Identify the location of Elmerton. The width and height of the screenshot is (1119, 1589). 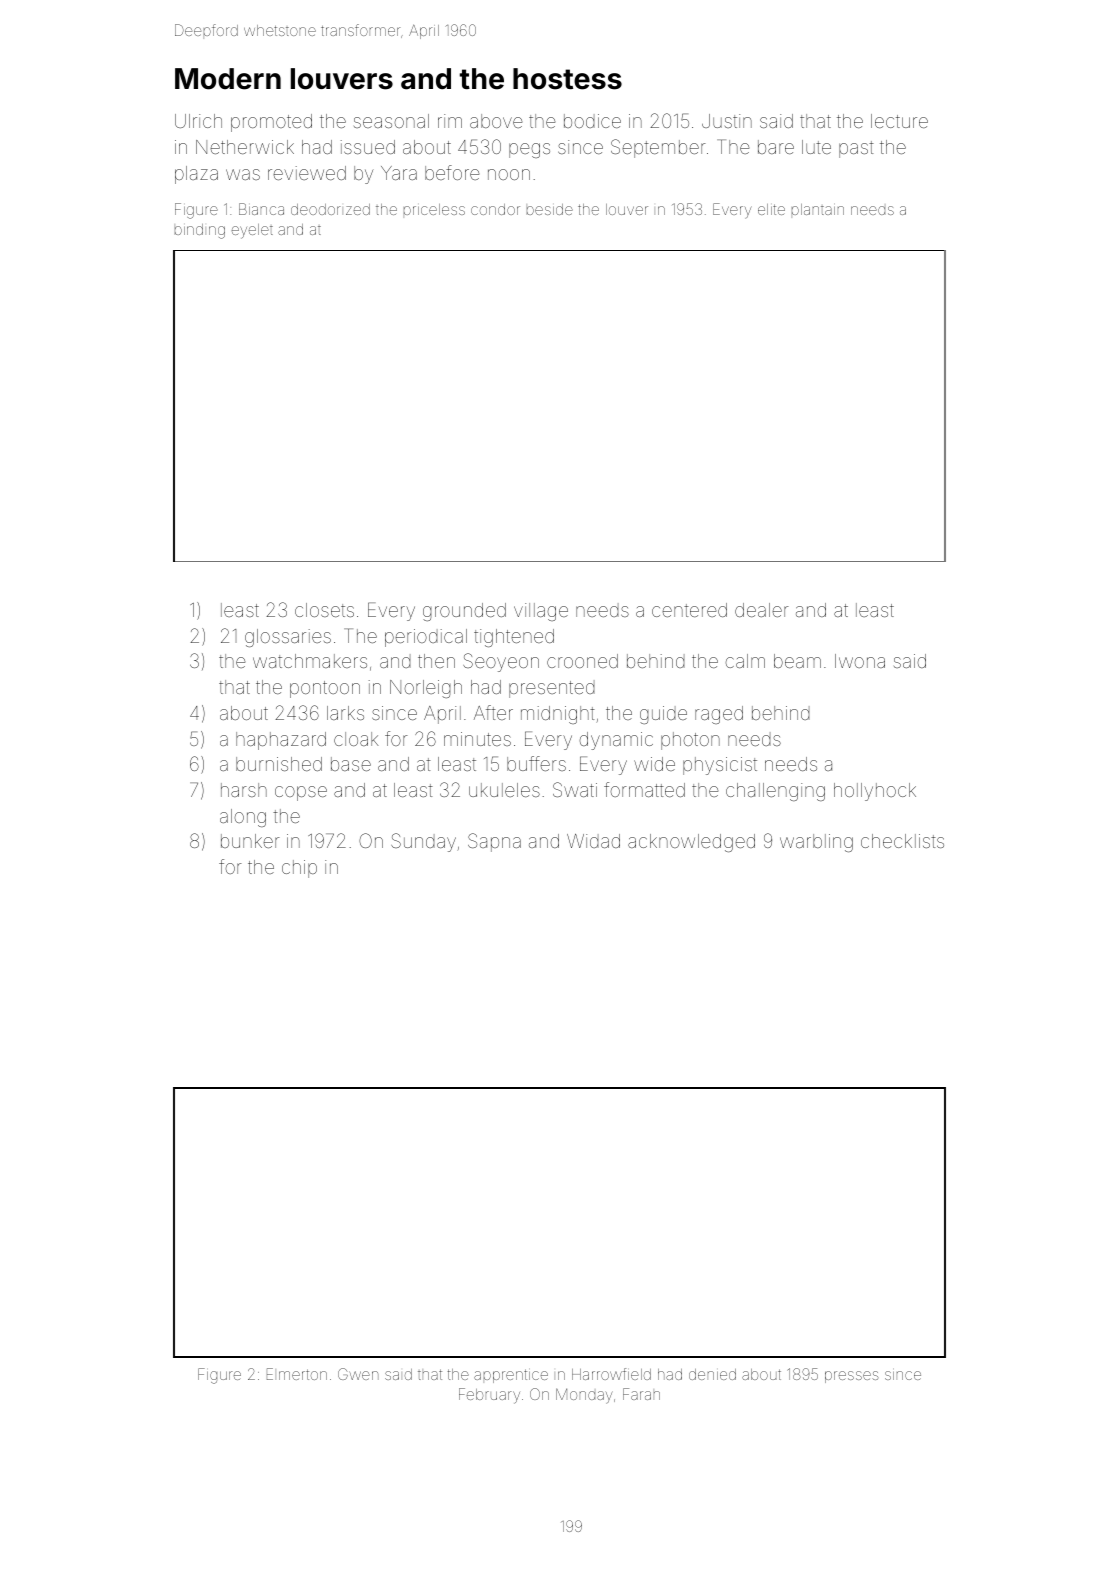
(297, 1374).
